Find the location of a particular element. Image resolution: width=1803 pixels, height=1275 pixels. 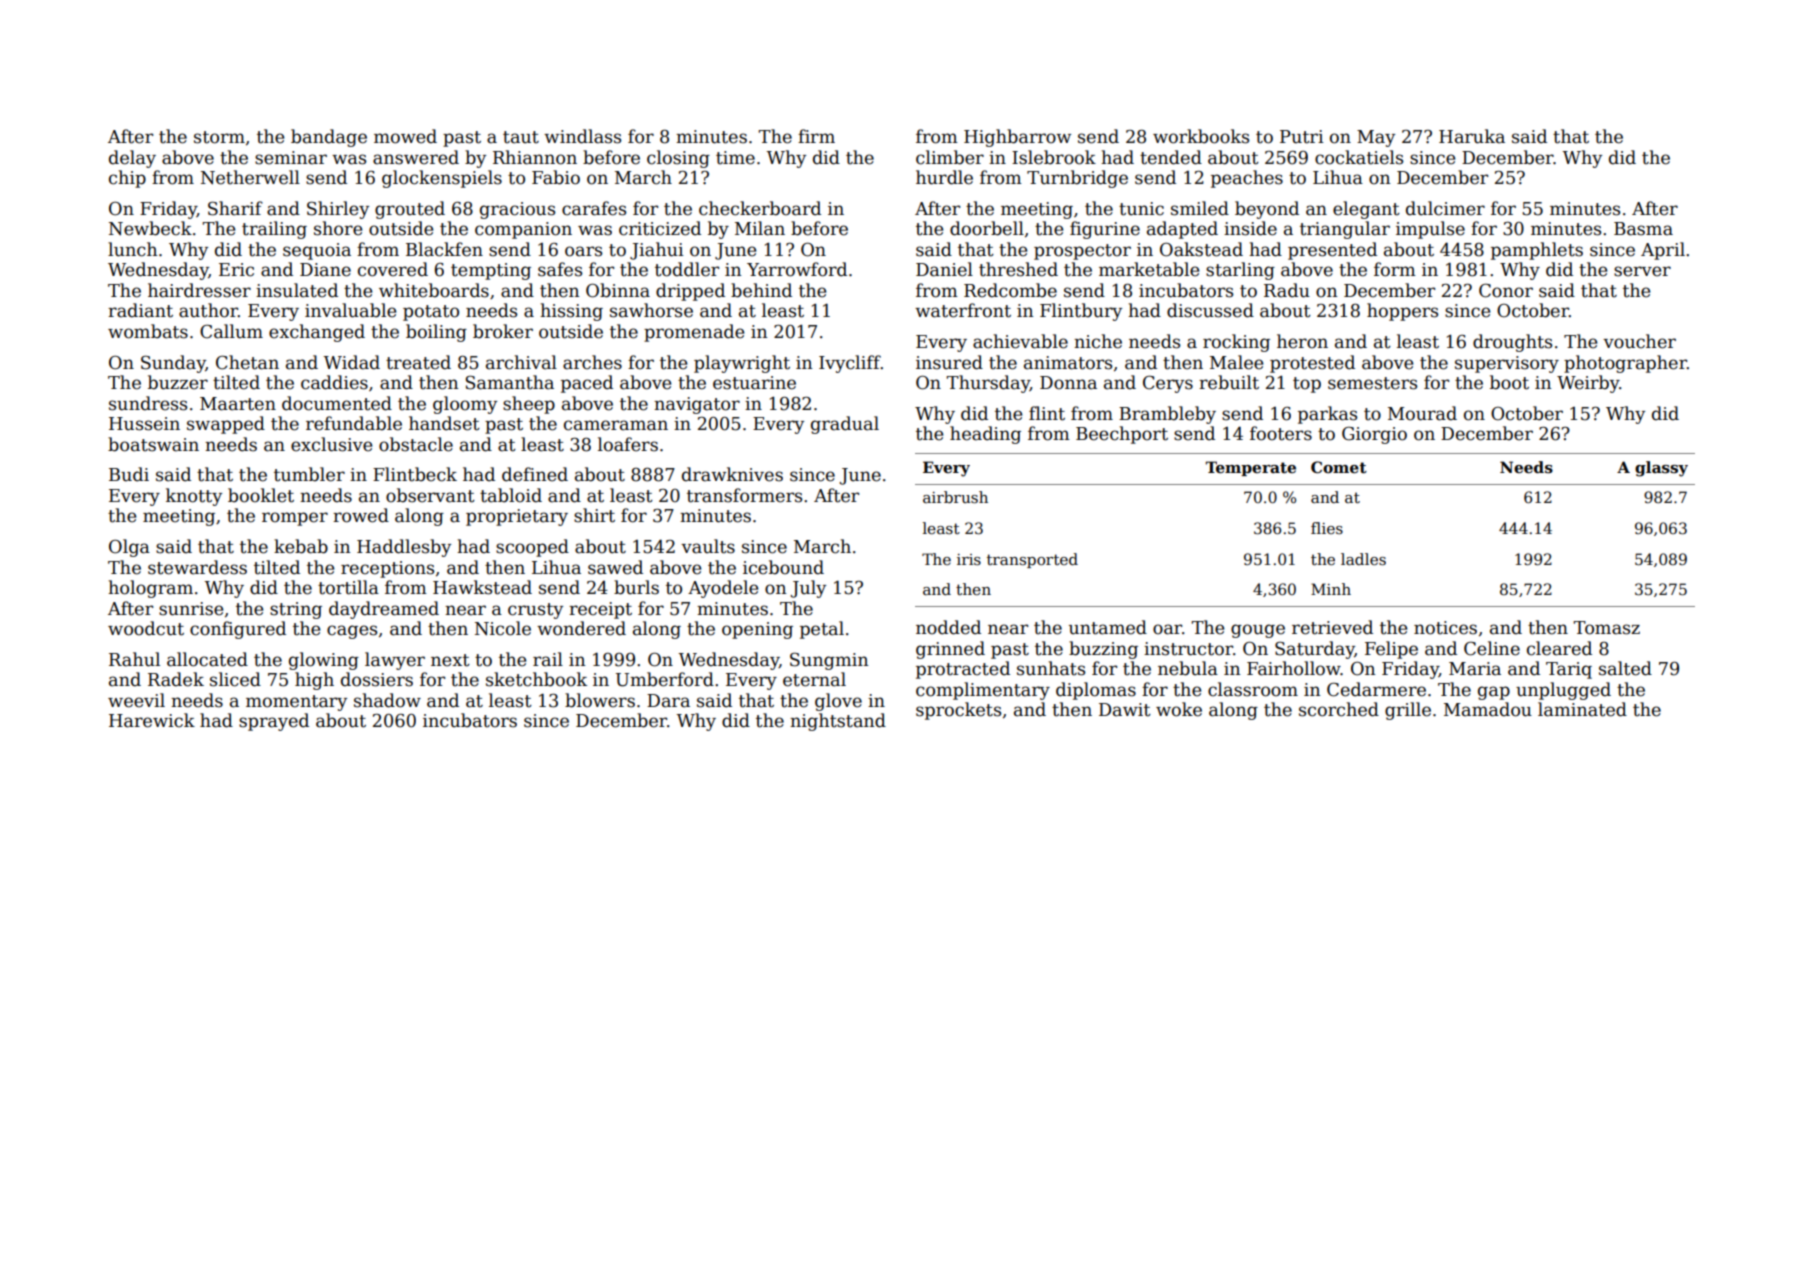

radiant is located at coordinates (140, 310).
